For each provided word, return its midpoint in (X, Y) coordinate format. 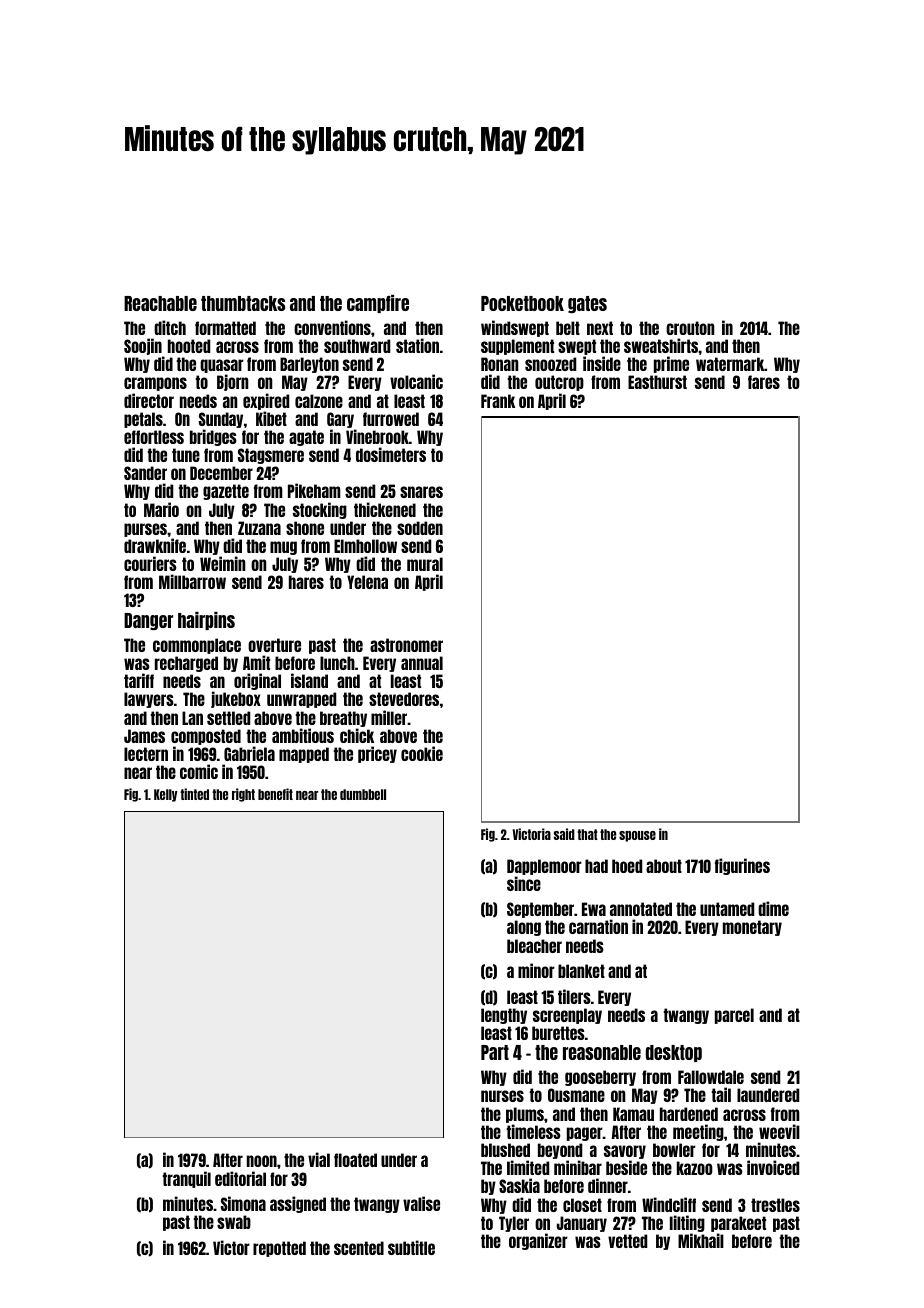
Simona (243, 1203)
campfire (378, 304)
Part (495, 1052)
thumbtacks (243, 303)
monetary (752, 928)
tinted (194, 794)
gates (587, 304)
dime (773, 908)
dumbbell (363, 794)
